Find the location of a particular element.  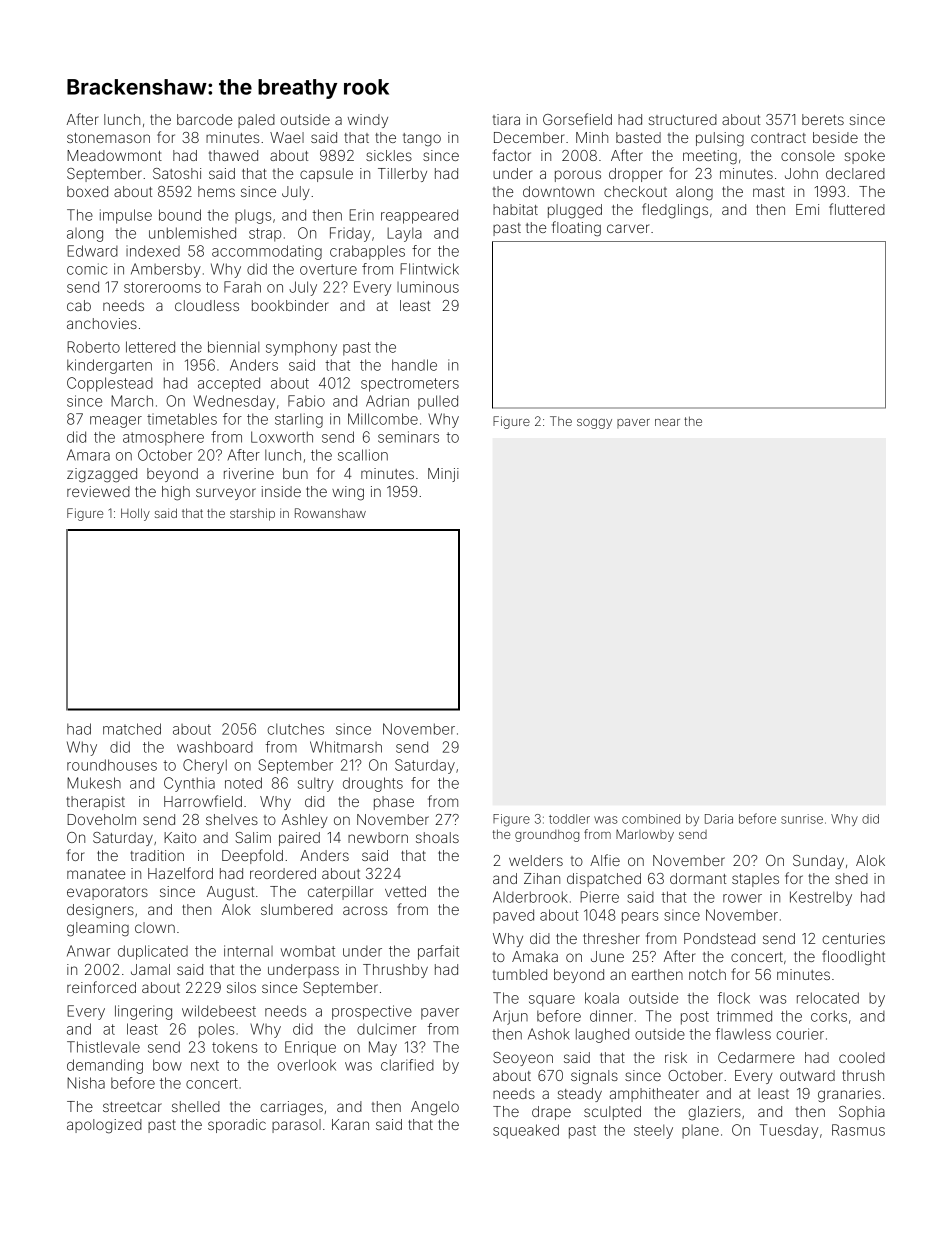

near is located at coordinates (667, 422).
